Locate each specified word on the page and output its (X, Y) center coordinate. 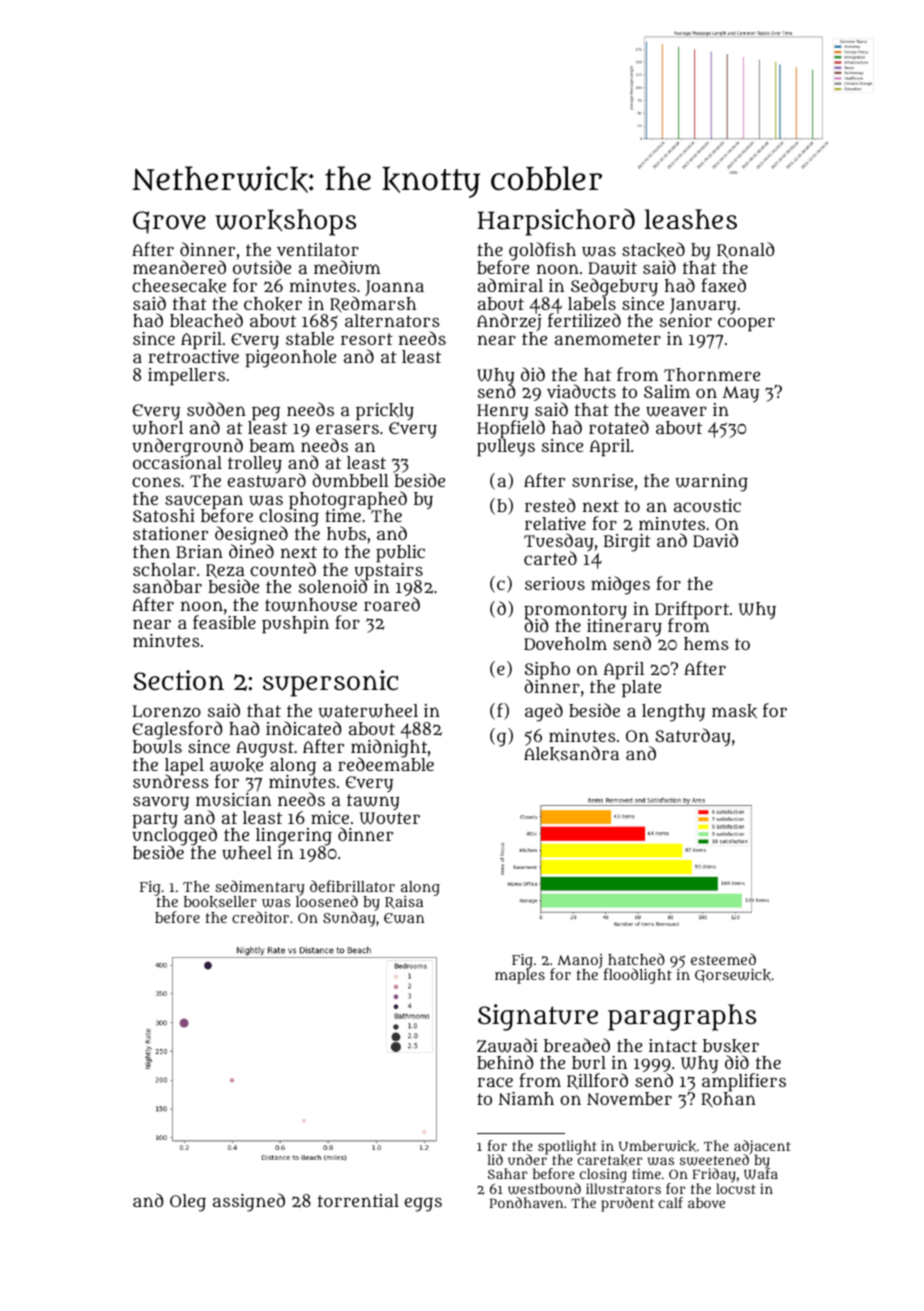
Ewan (404, 918)
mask (734, 711)
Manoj (580, 961)
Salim (667, 391)
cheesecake (179, 286)
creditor (260, 917)
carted (550, 558)
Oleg (188, 1203)
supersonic (330, 683)
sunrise (602, 480)
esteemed (723, 959)
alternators (392, 320)
